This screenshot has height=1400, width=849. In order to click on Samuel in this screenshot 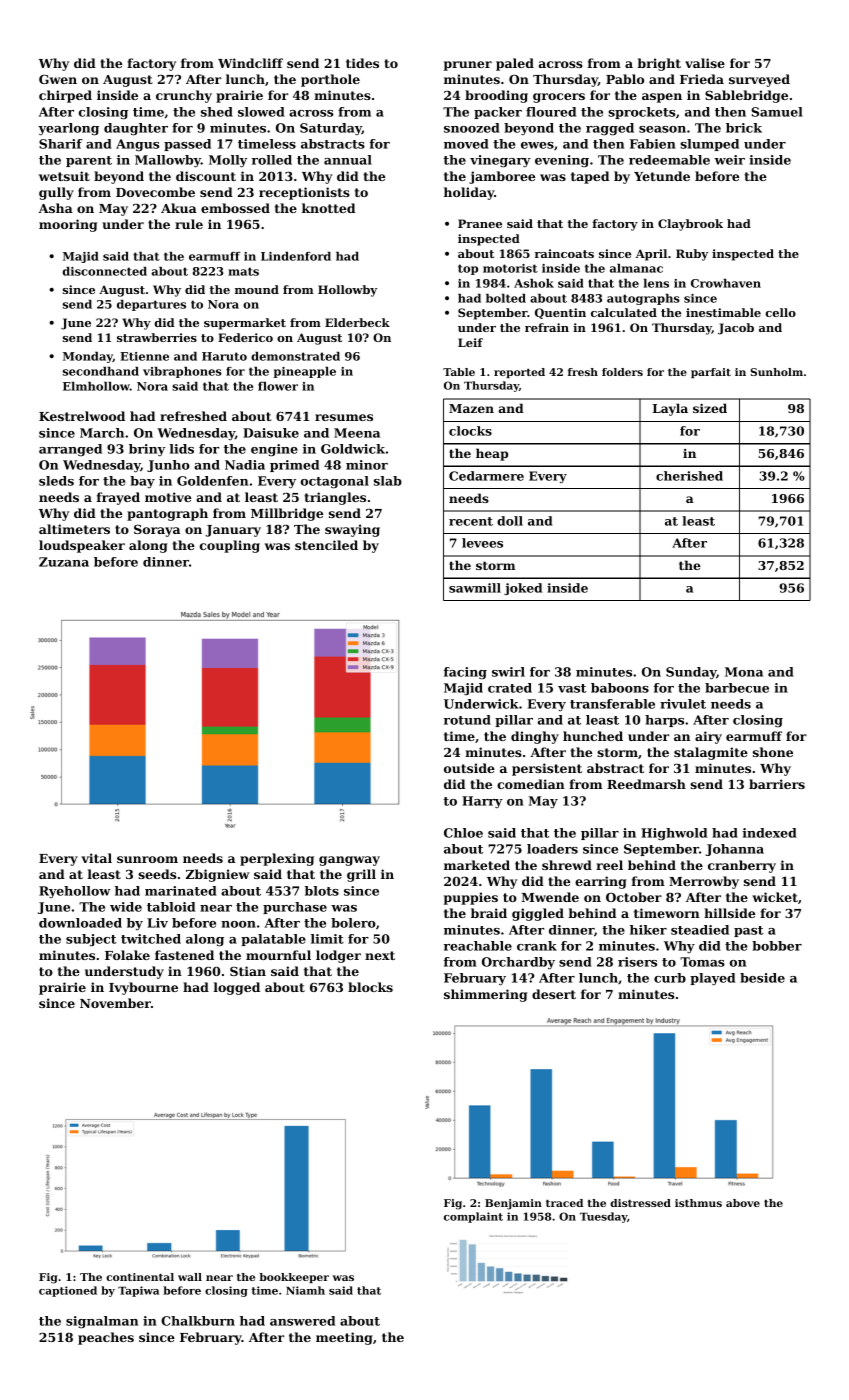, I will do `click(777, 112)`.
